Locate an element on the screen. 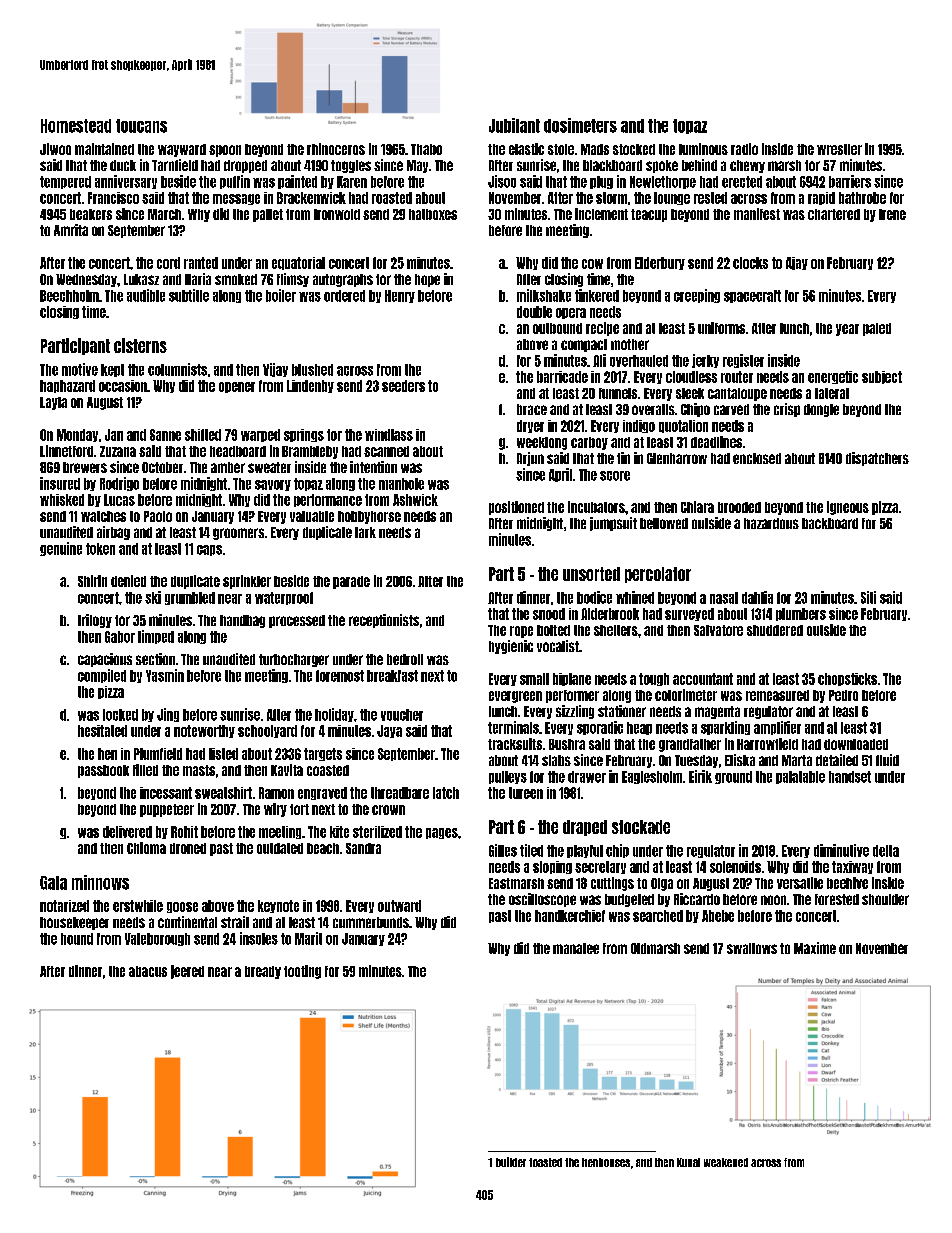 The width and height of the screenshot is (952, 1233). abacus is located at coordinates (148, 971).
